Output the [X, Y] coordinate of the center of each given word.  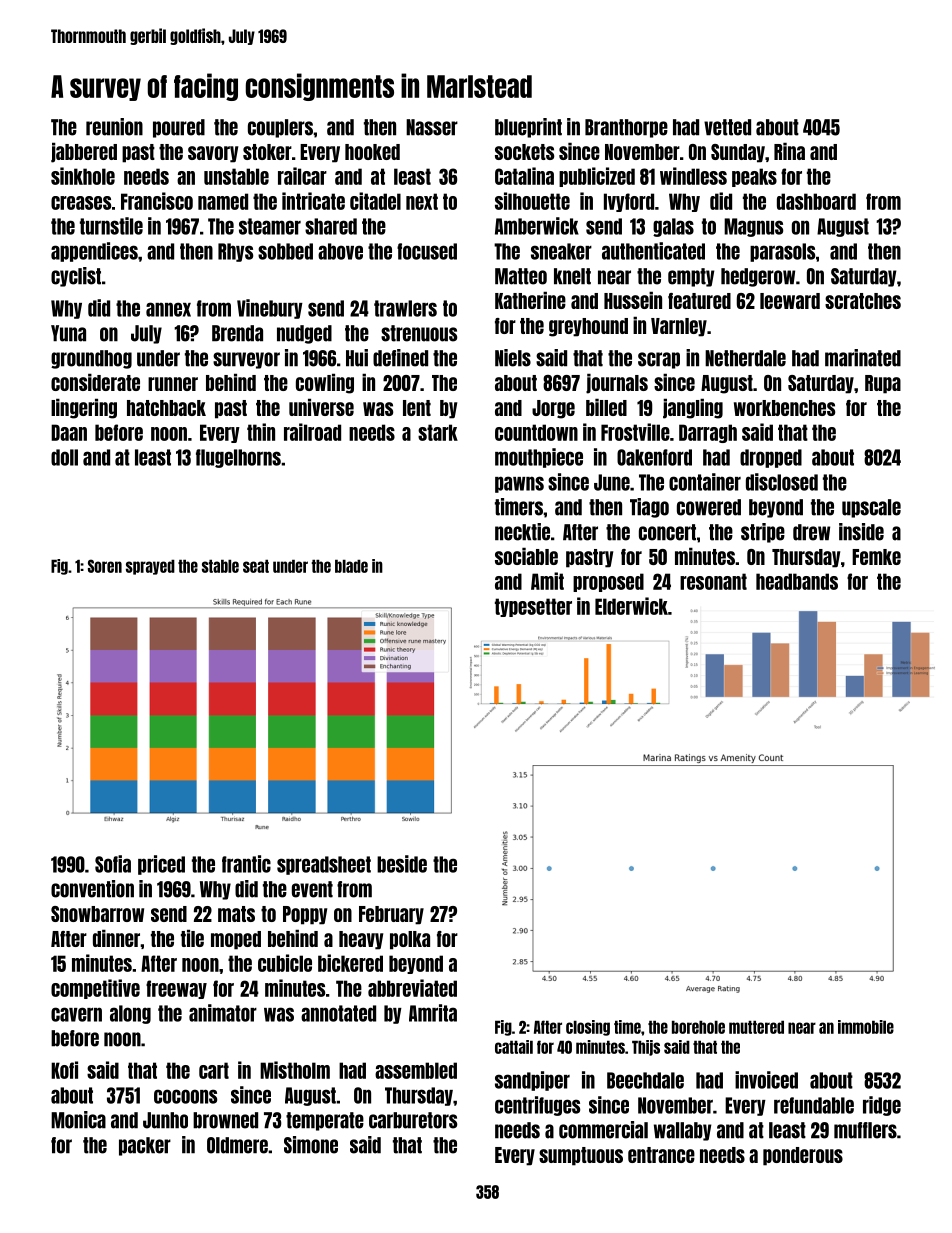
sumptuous [581, 1156]
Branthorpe [626, 128]
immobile [866, 1027]
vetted [727, 127]
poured [179, 128]
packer [145, 1146]
